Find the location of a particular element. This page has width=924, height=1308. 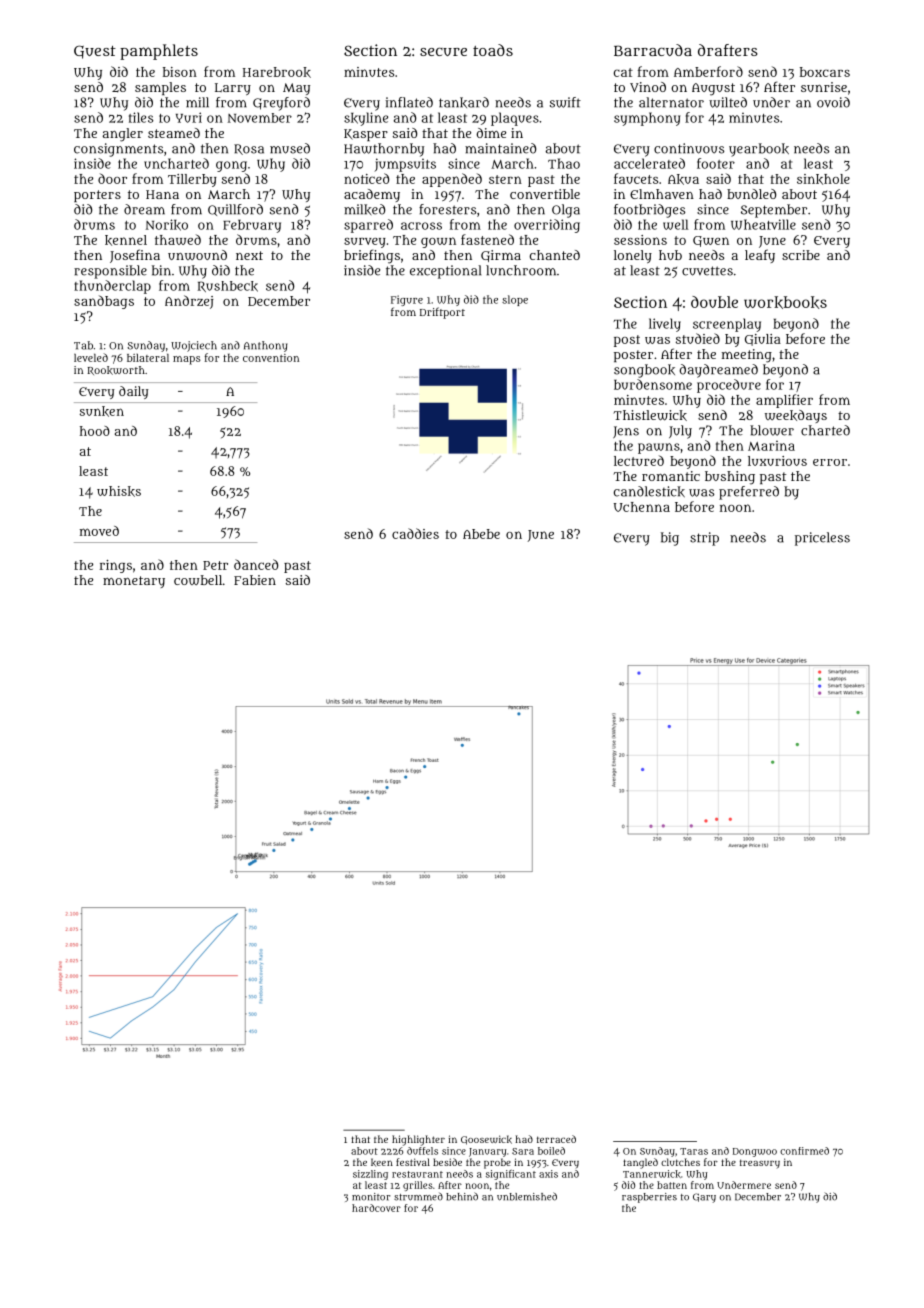

Amberford is located at coordinates (708, 71).
